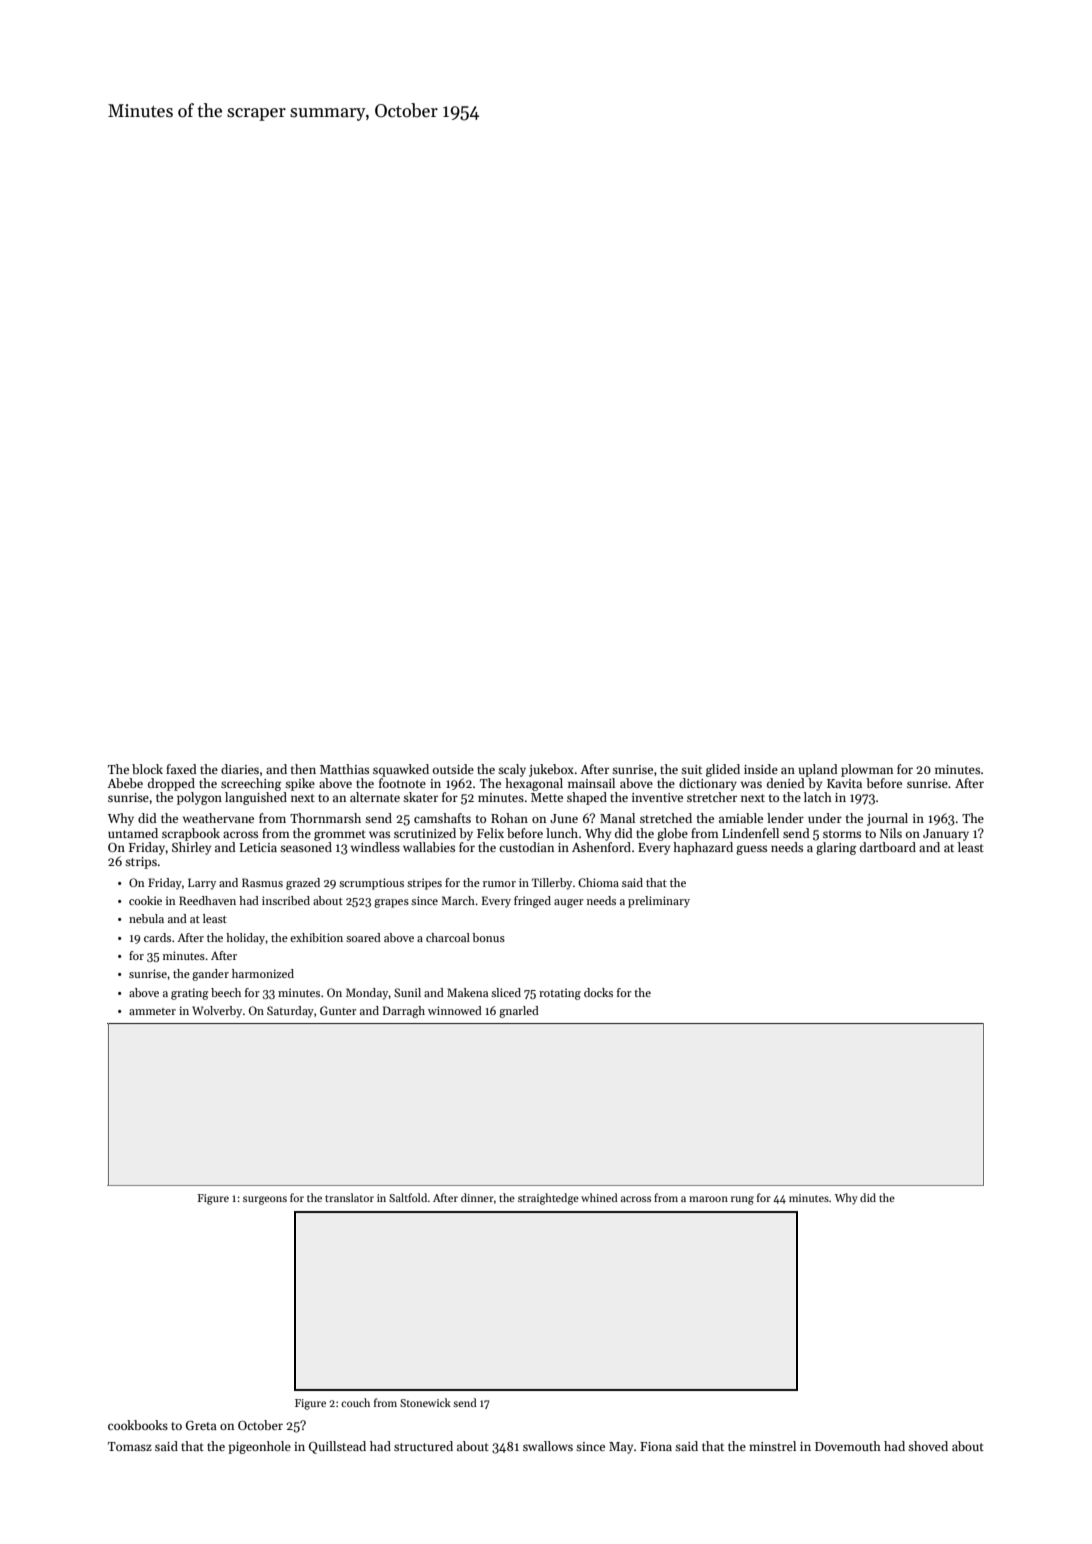  Describe the element at coordinates (355, 1402) in the document. I see `couch` at that location.
